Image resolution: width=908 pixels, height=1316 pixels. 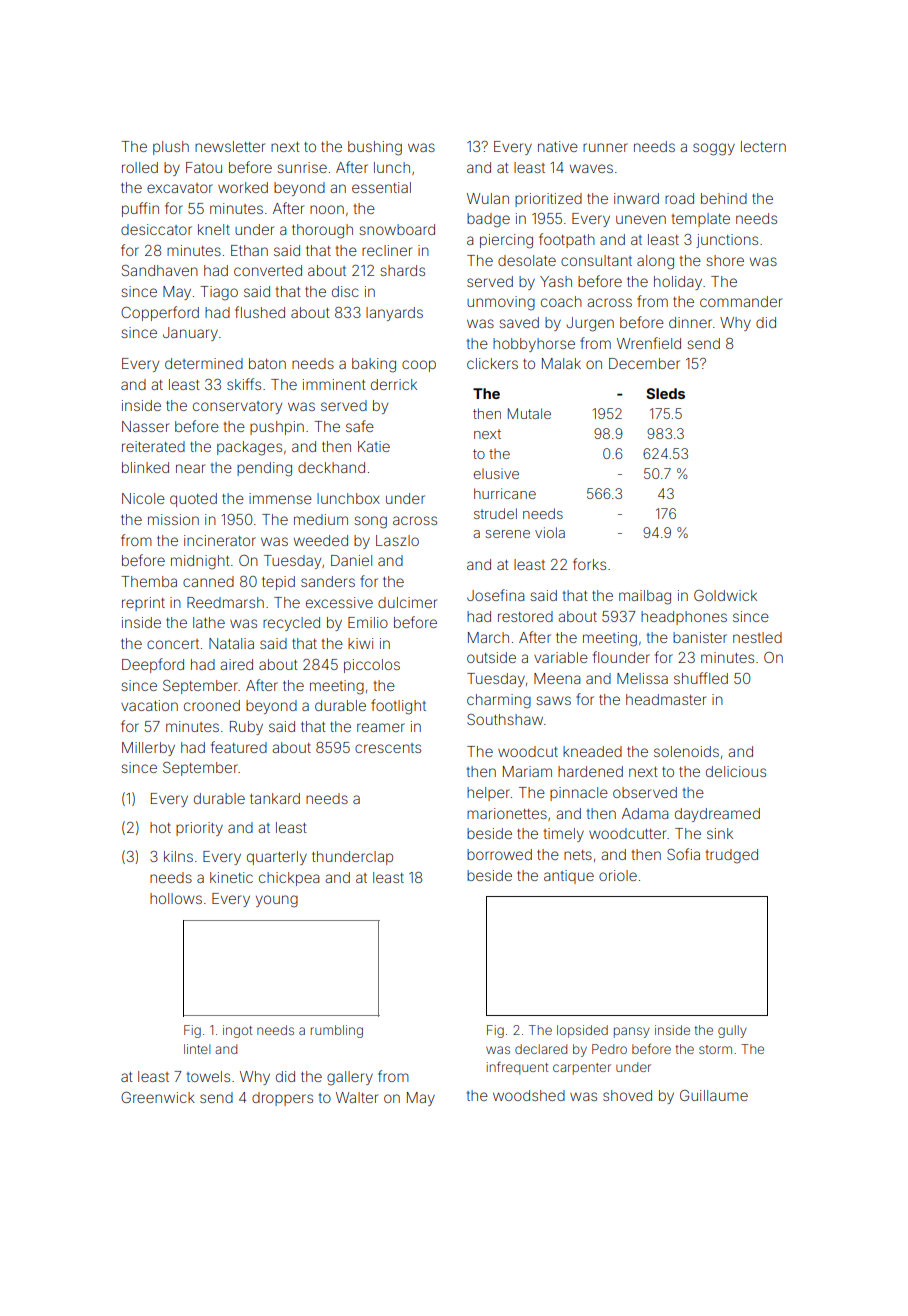 What do you see at coordinates (176, 898) in the document?
I see `hollows` at bounding box center [176, 898].
